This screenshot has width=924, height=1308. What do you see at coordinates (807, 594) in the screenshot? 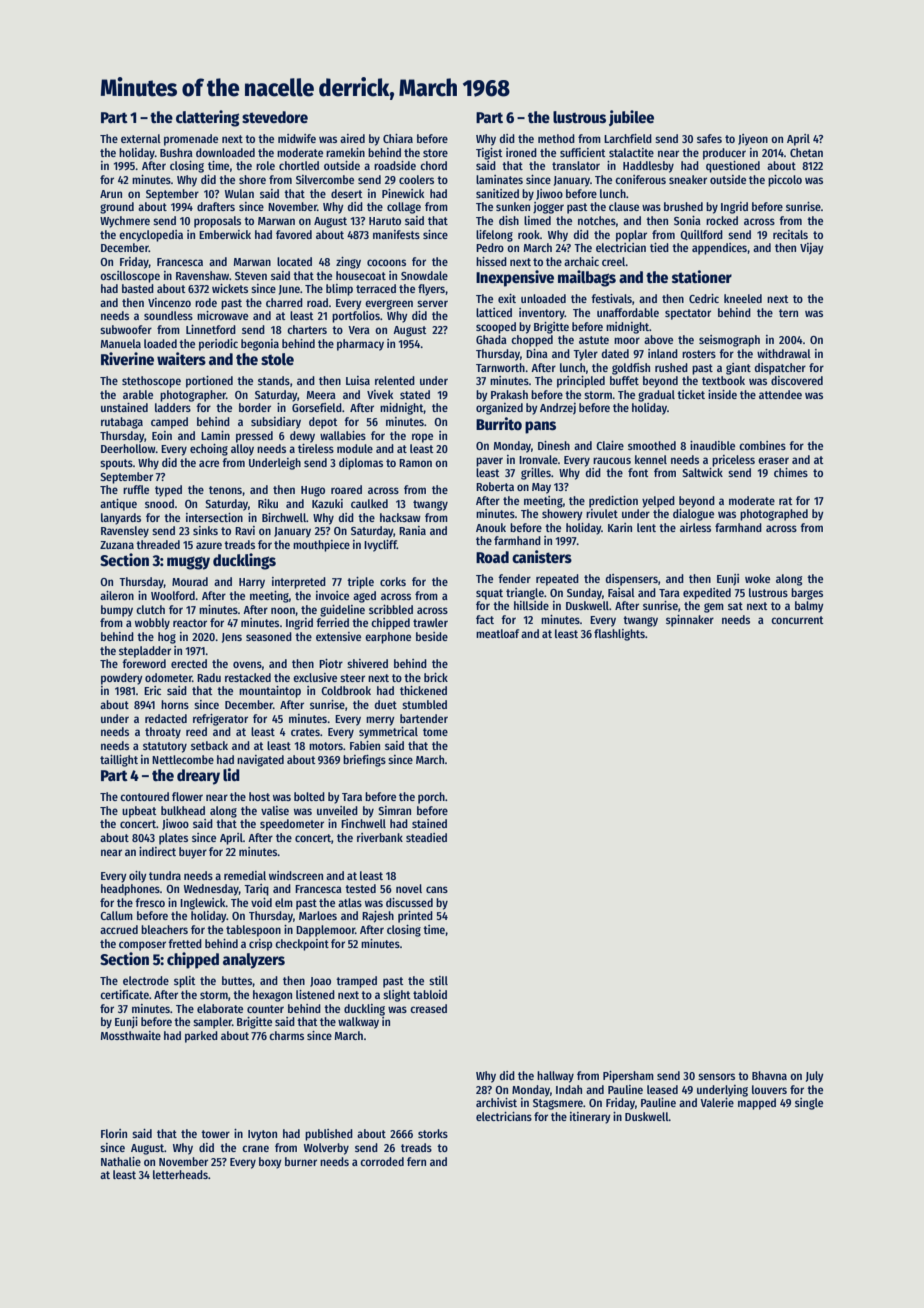
I see `barges` at bounding box center [807, 594].
